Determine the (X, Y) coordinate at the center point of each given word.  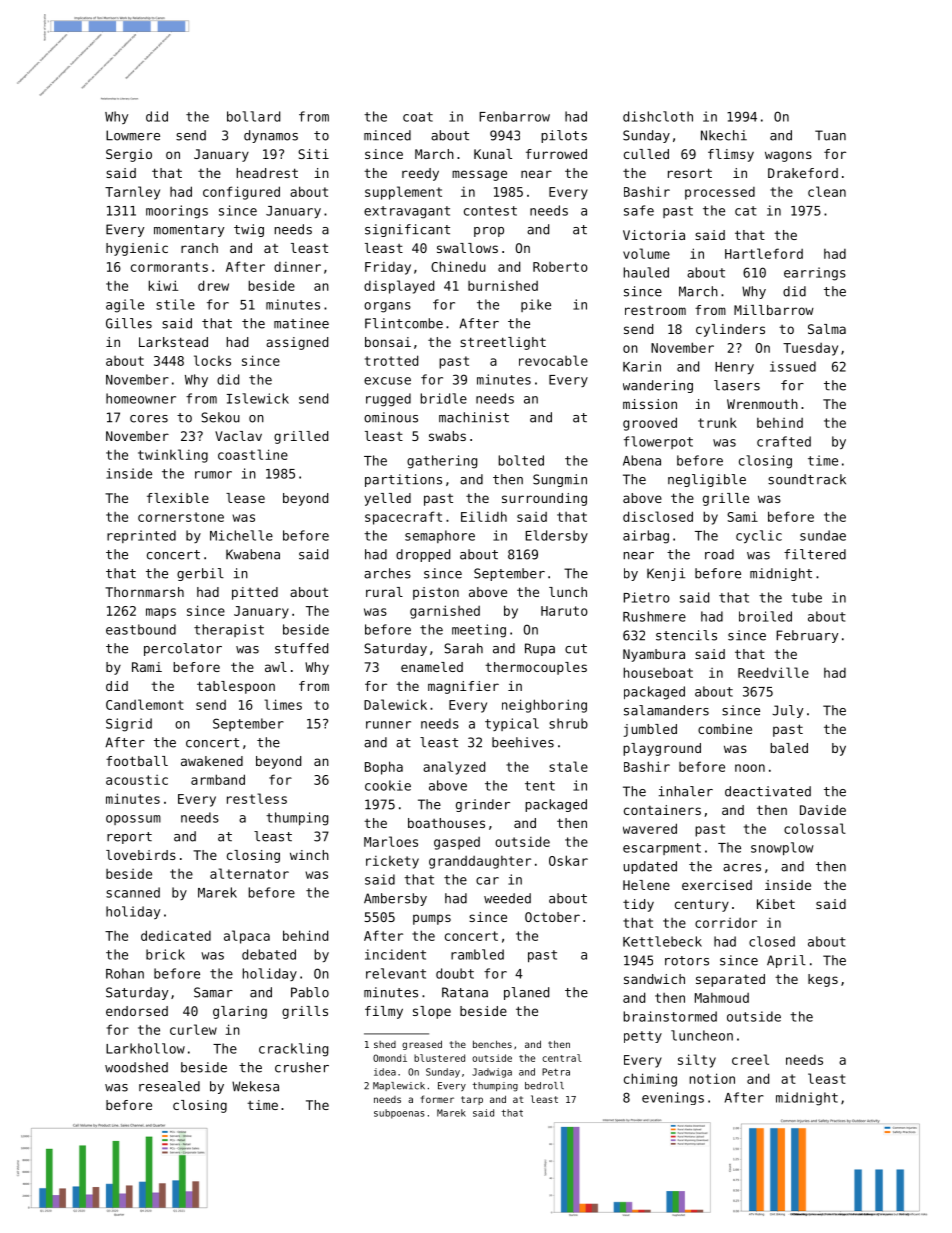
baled (789, 748)
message (479, 175)
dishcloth (658, 116)
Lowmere (133, 135)
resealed (169, 1086)
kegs (823, 980)
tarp (472, 1100)
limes (283, 704)
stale (568, 766)
